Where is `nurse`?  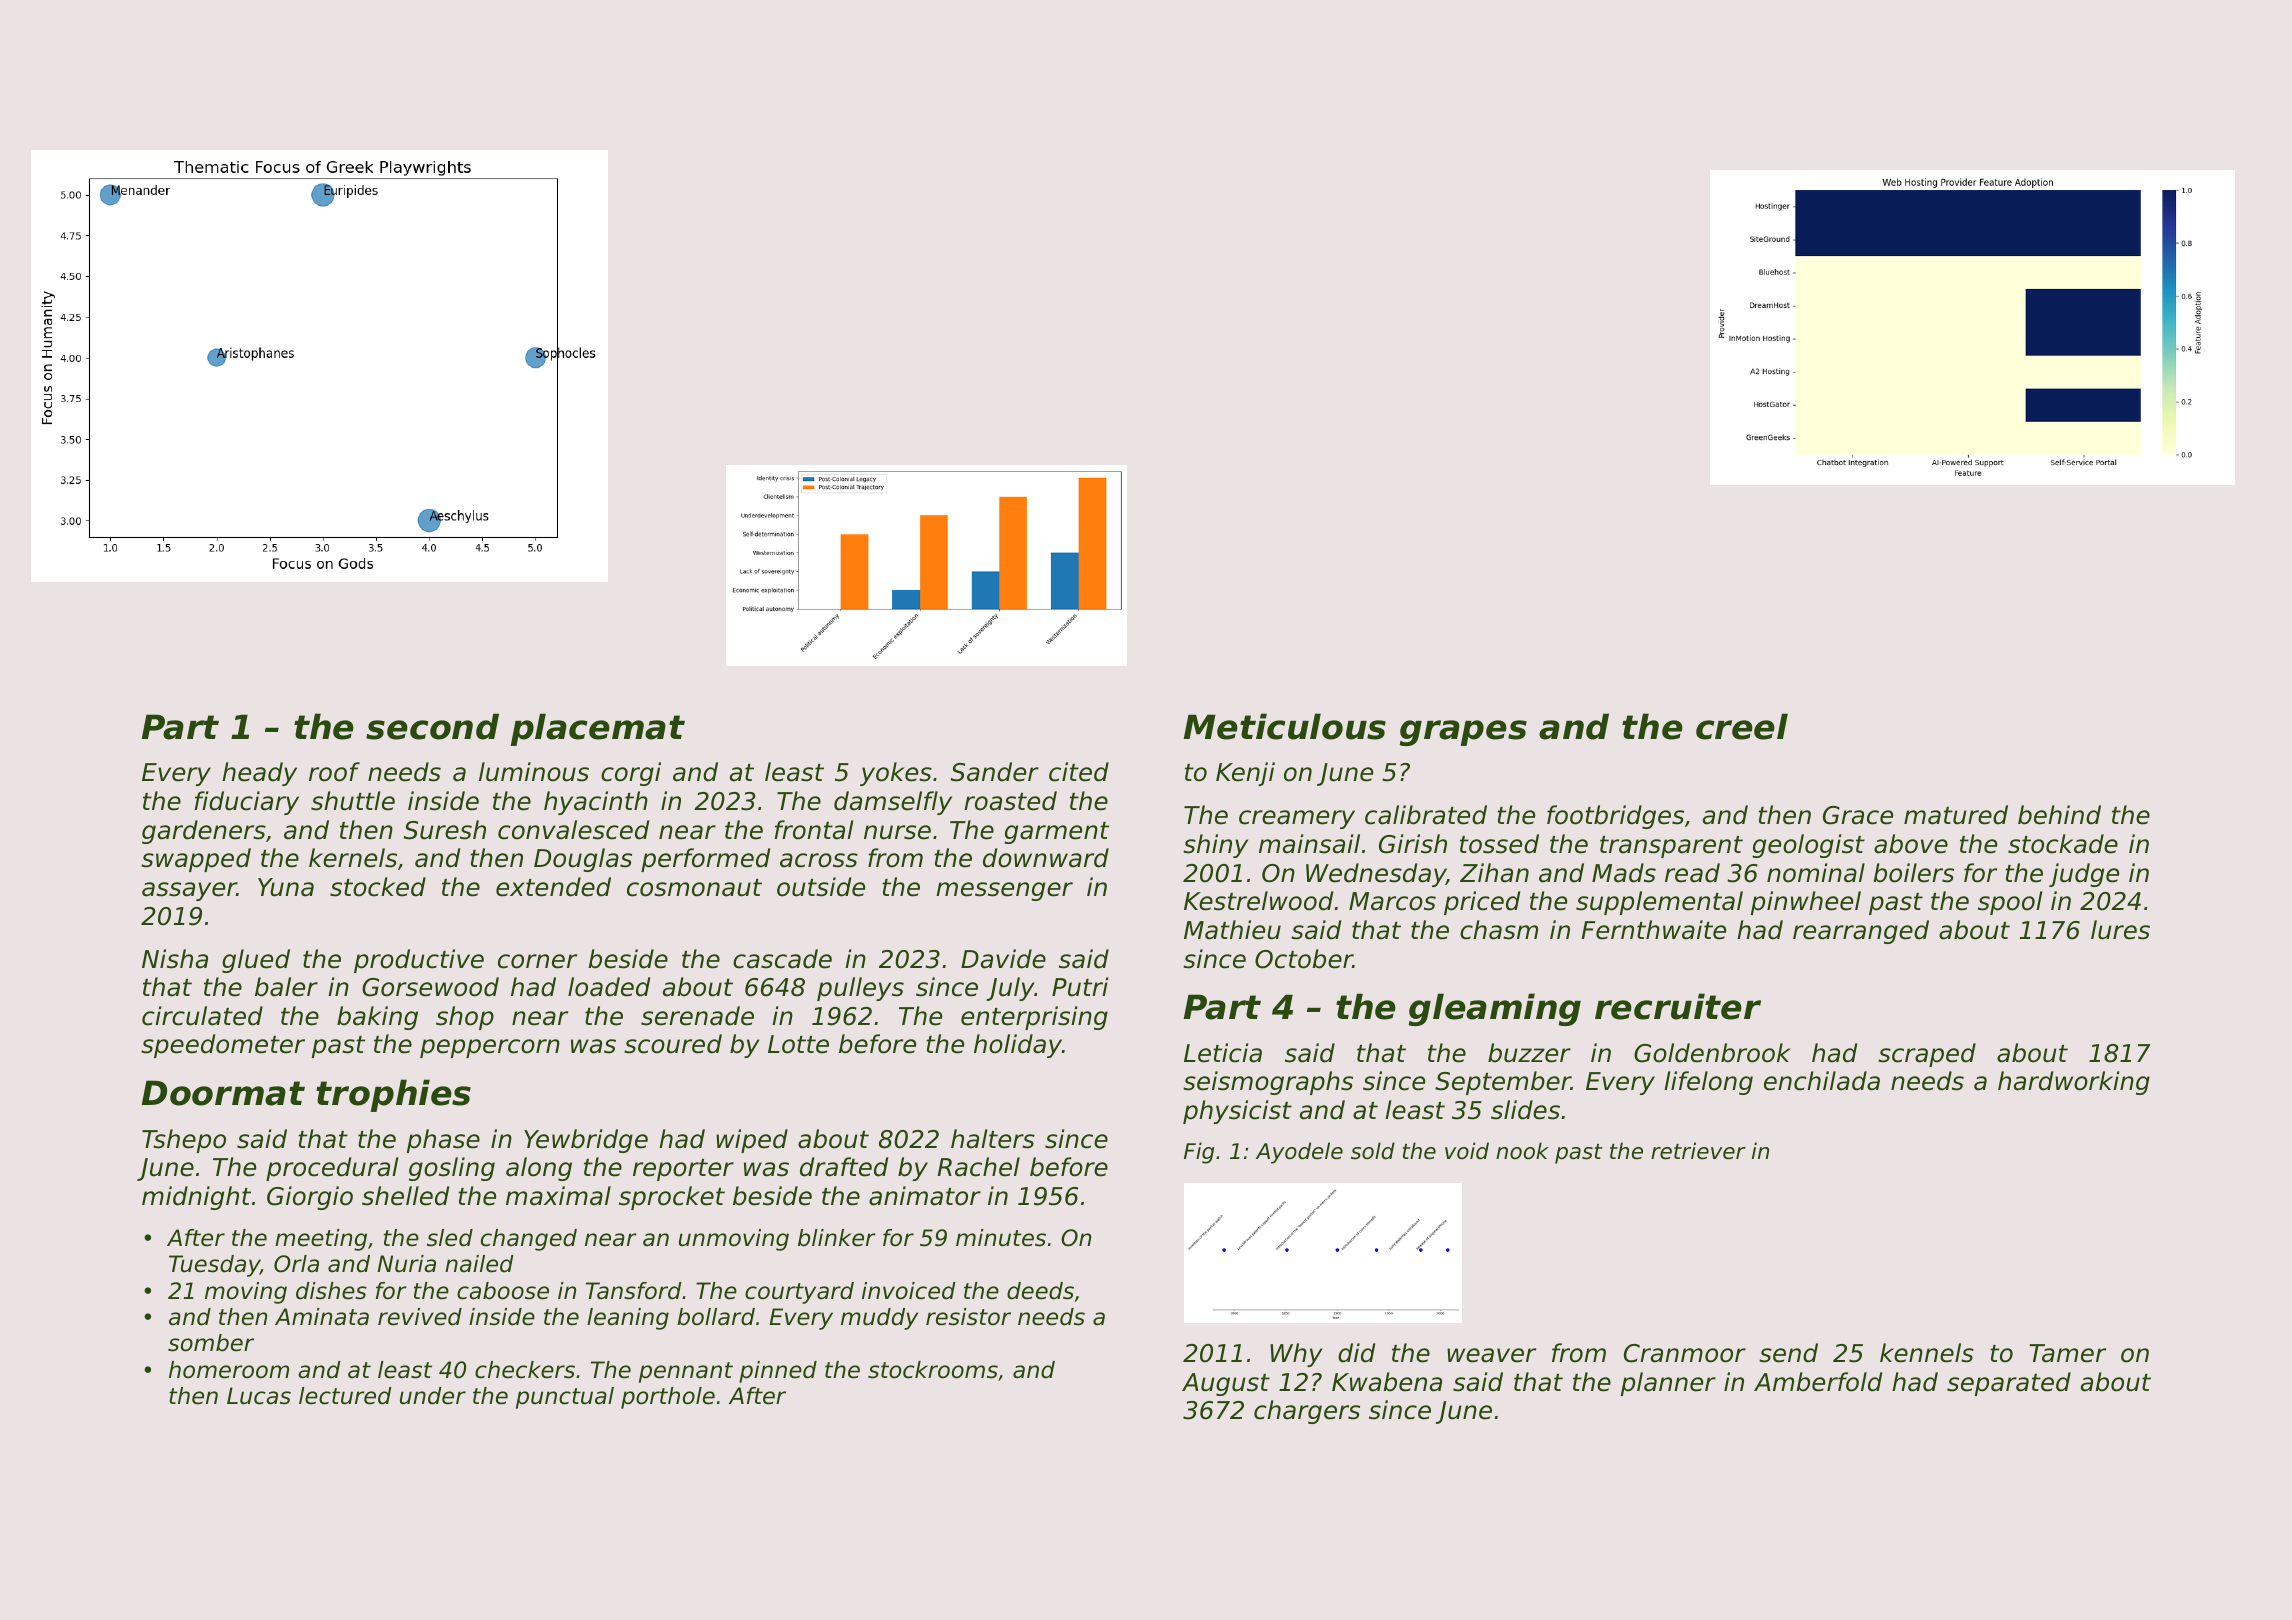 nurse is located at coordinates (897, 832).
